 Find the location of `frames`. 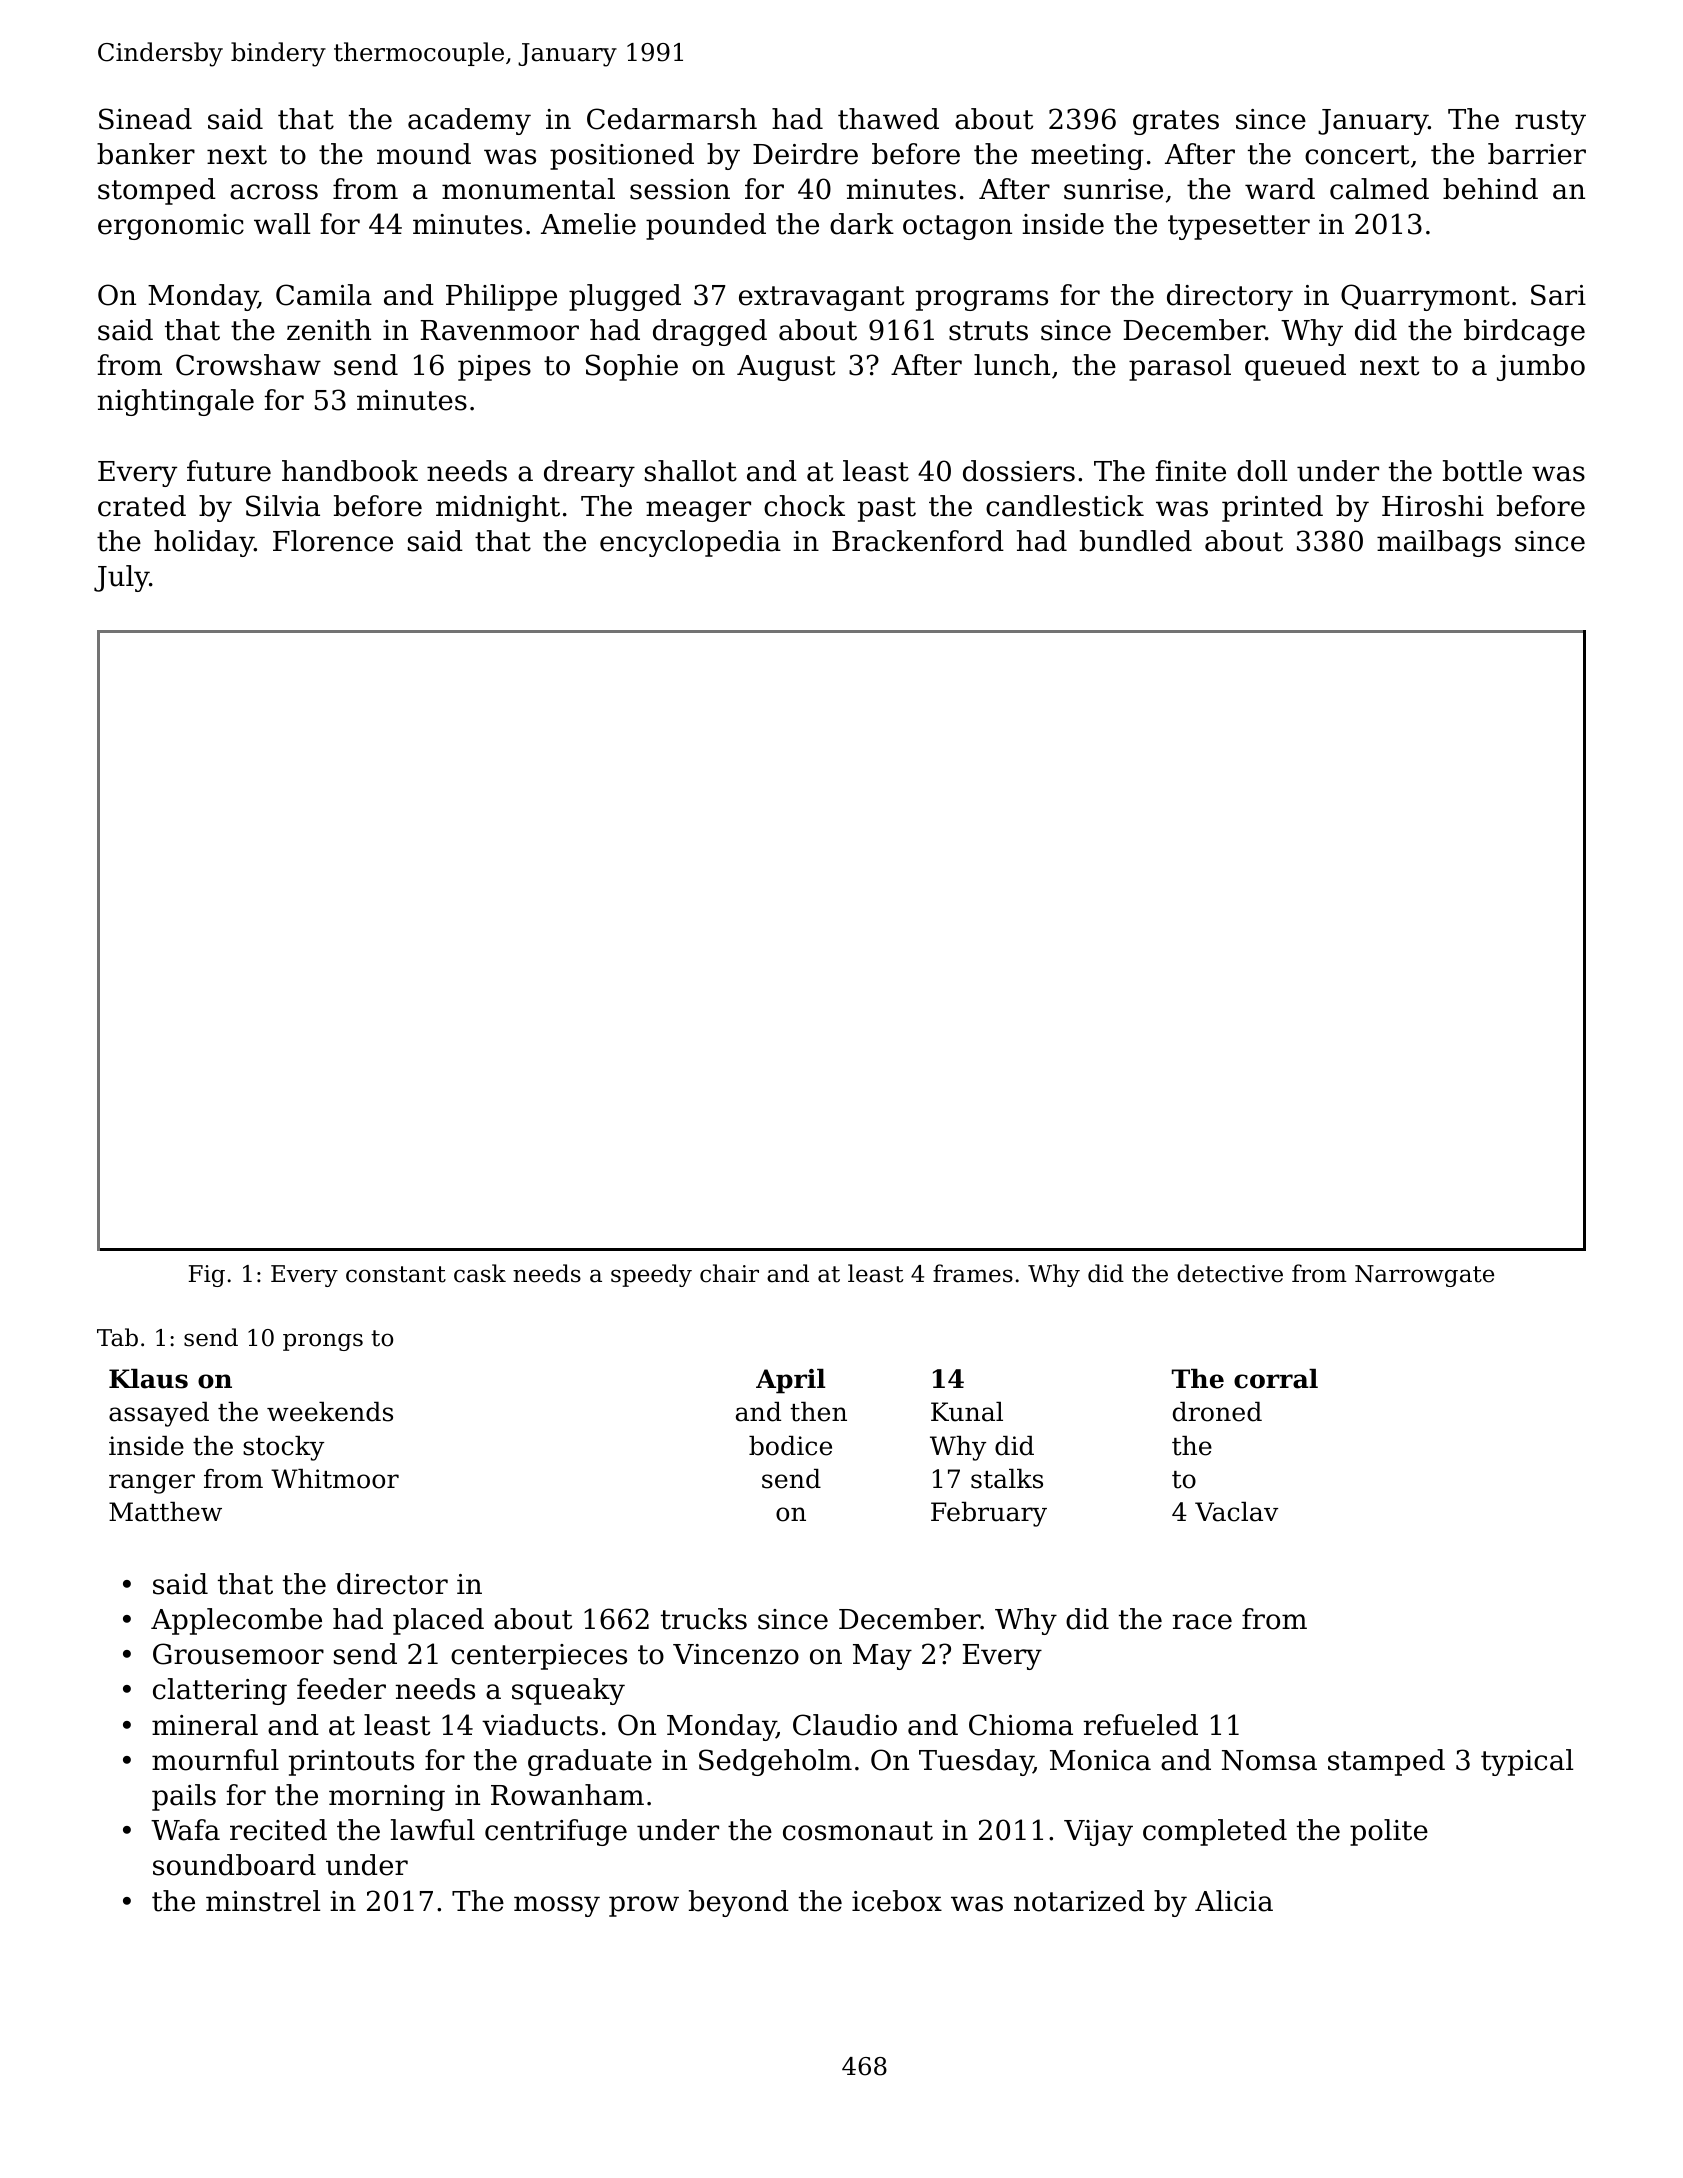

frames is located at coordinates (973, 1273).
